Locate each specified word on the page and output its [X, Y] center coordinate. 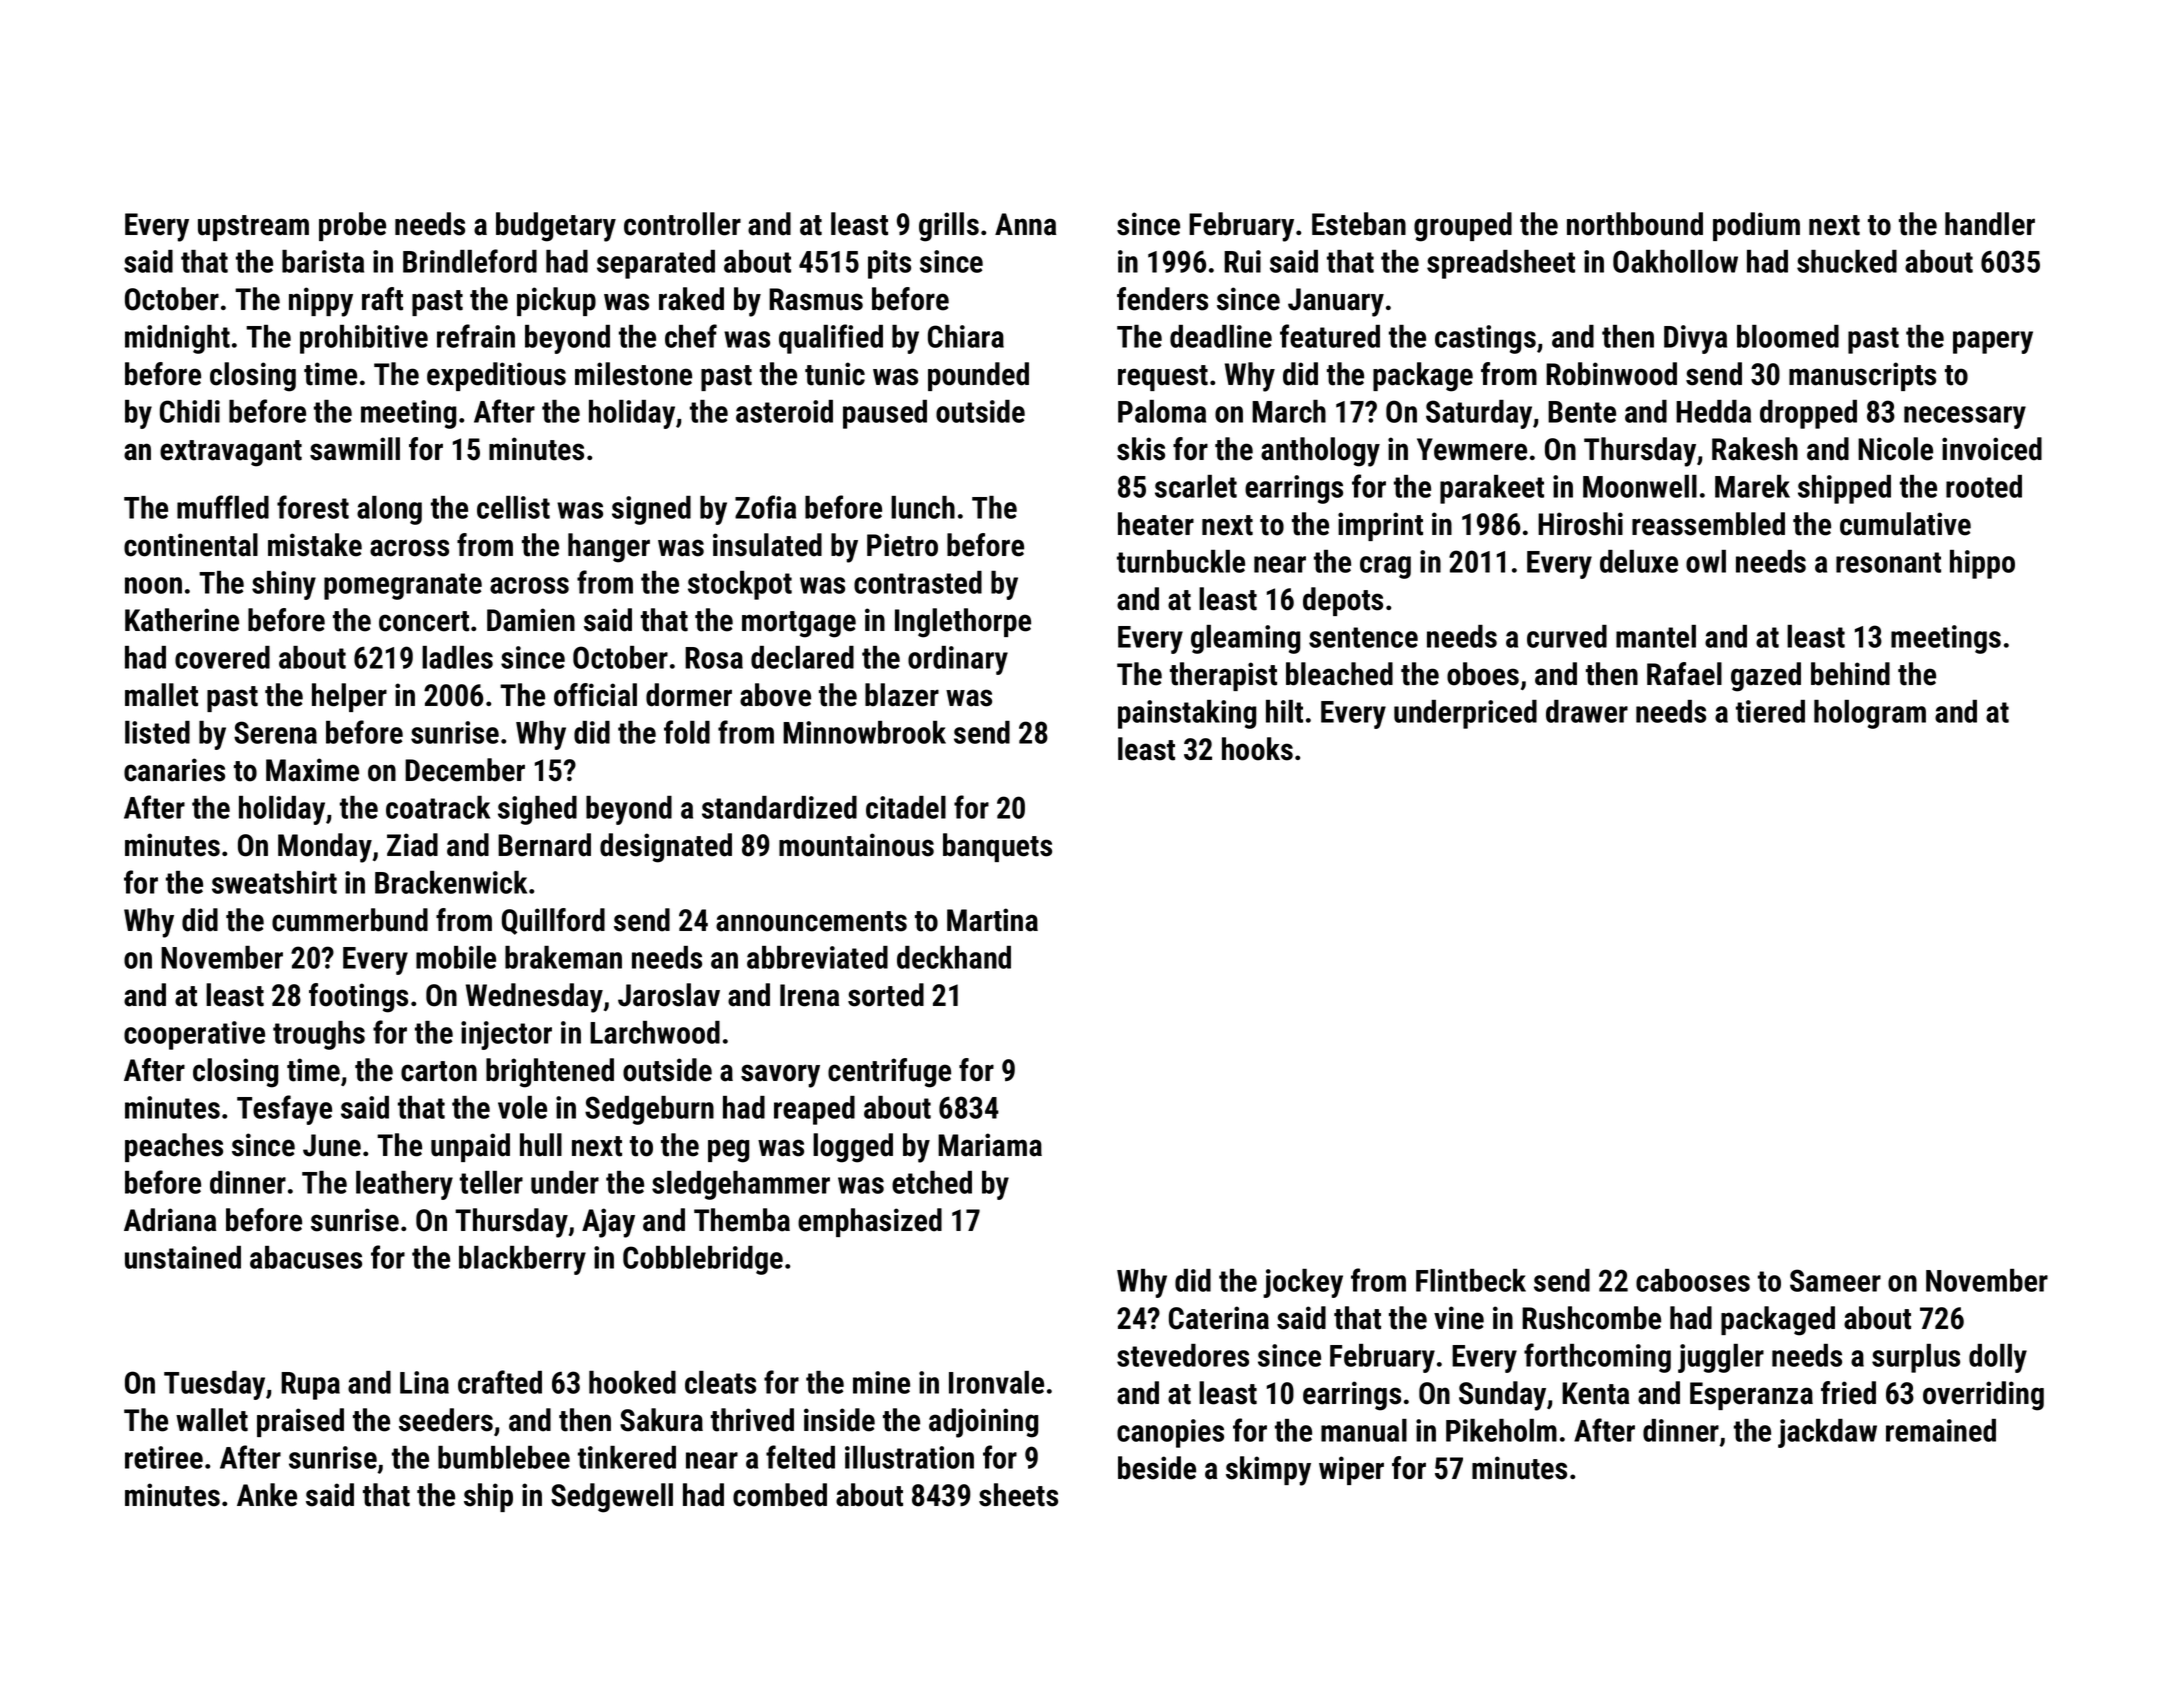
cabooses [1693, 1280]
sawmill [355, 449]
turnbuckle [1181, 561]
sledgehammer [741, 1185]
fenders [1162, 299]
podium [1756, 226]
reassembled [1708, 524]
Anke [267, 1495]
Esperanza [1751, 1396]
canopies [1170, 1433]
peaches [174, 1147]
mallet [161, 695]
